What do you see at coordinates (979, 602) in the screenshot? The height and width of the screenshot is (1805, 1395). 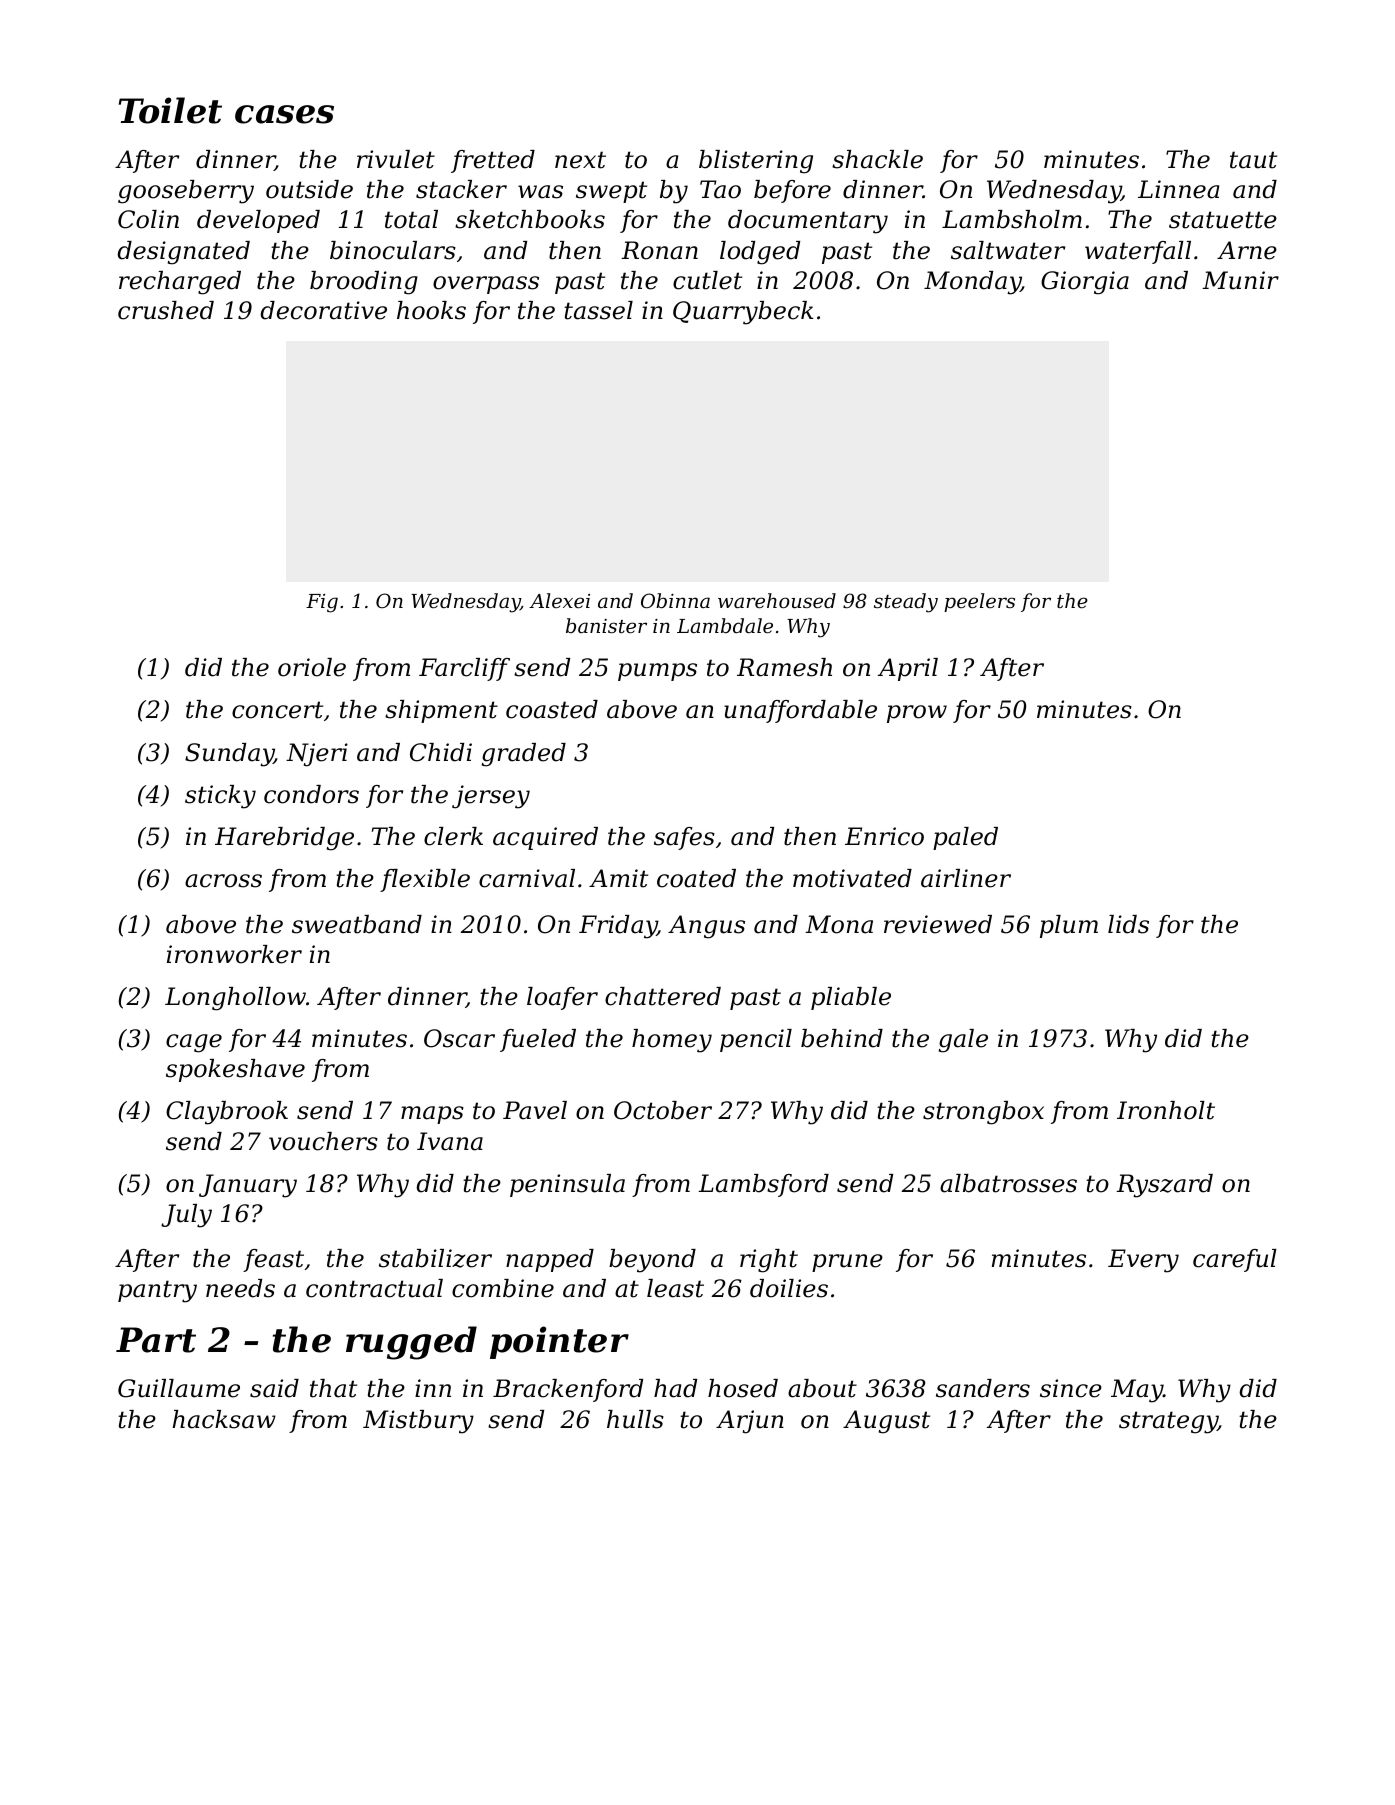 I see `peelers` at bounding box center [979, 602].
